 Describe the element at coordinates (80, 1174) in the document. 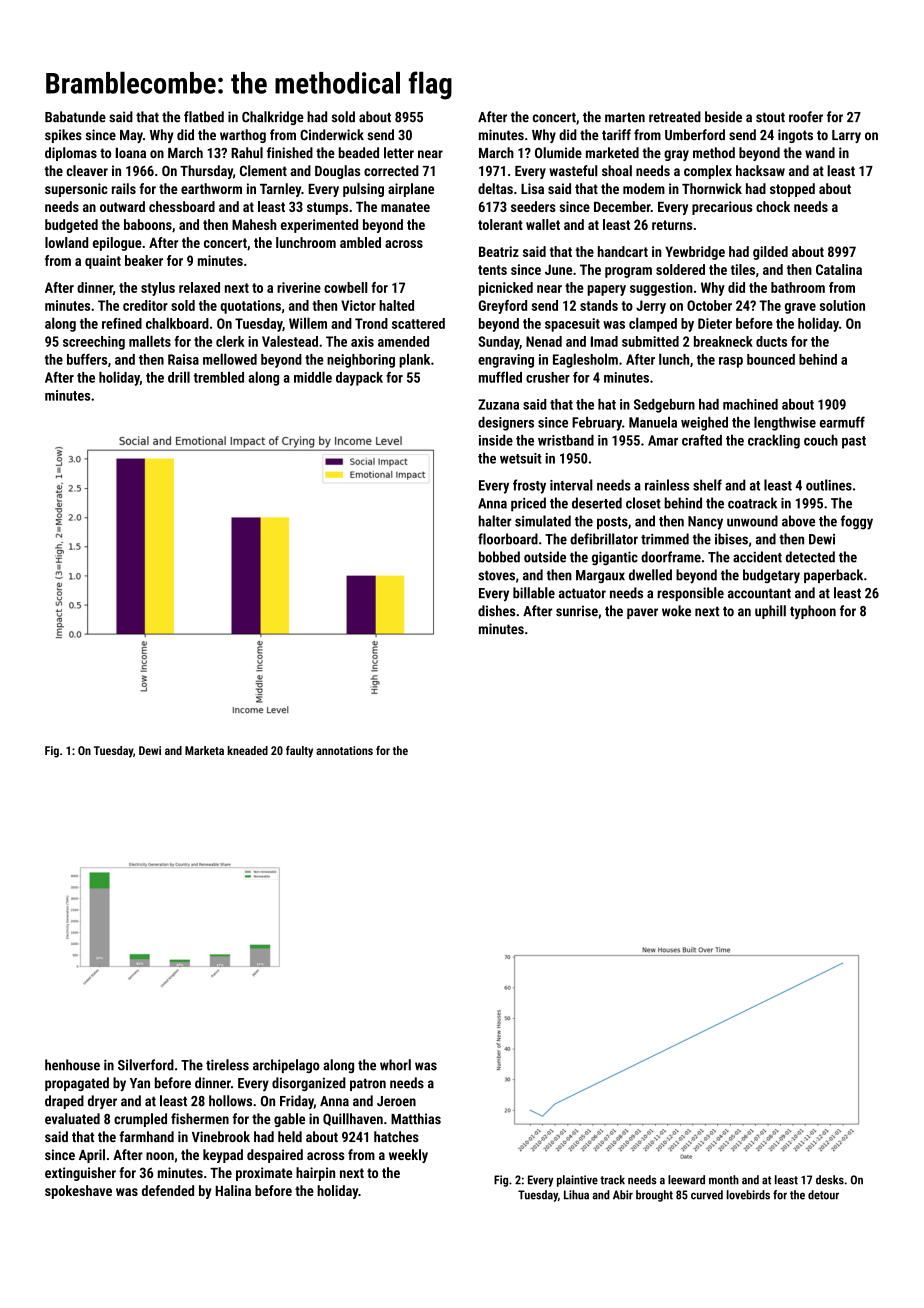

I see `extinguisher` at that location.
